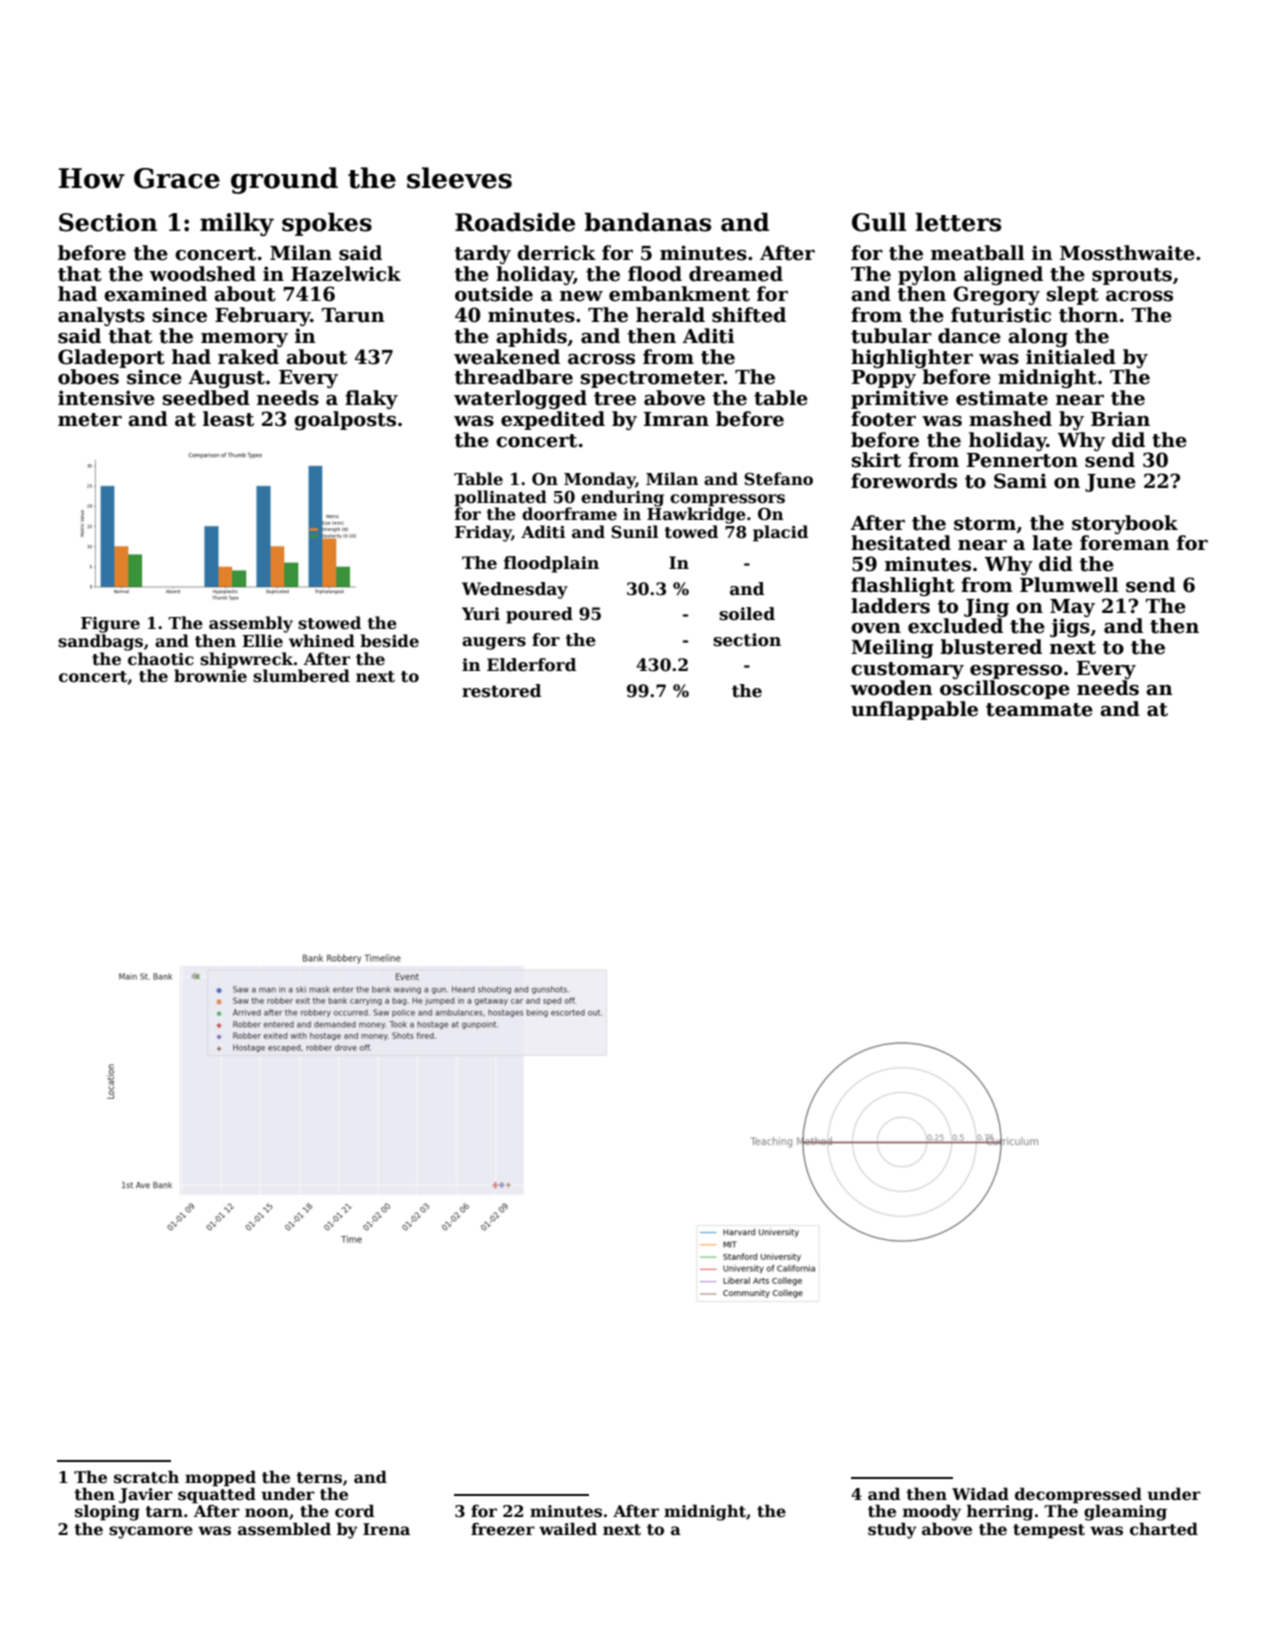 The image size is (1271, 1645). What do you see at coordinates (161, 659) in the page?
I see `chaotic` at bounding box center [161, 659].
